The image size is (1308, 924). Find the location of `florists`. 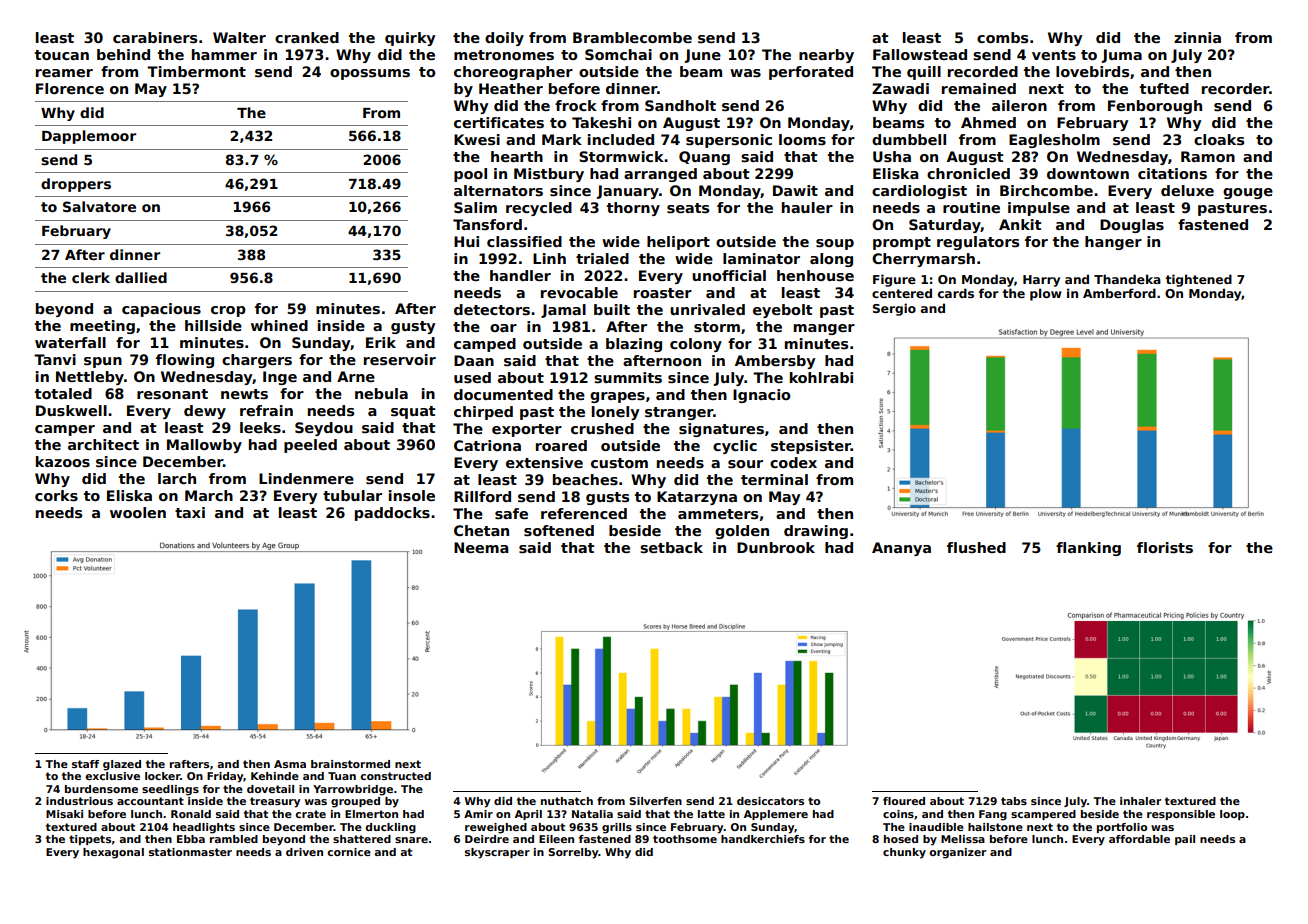

florists is located at coordinates (1165, 547).
